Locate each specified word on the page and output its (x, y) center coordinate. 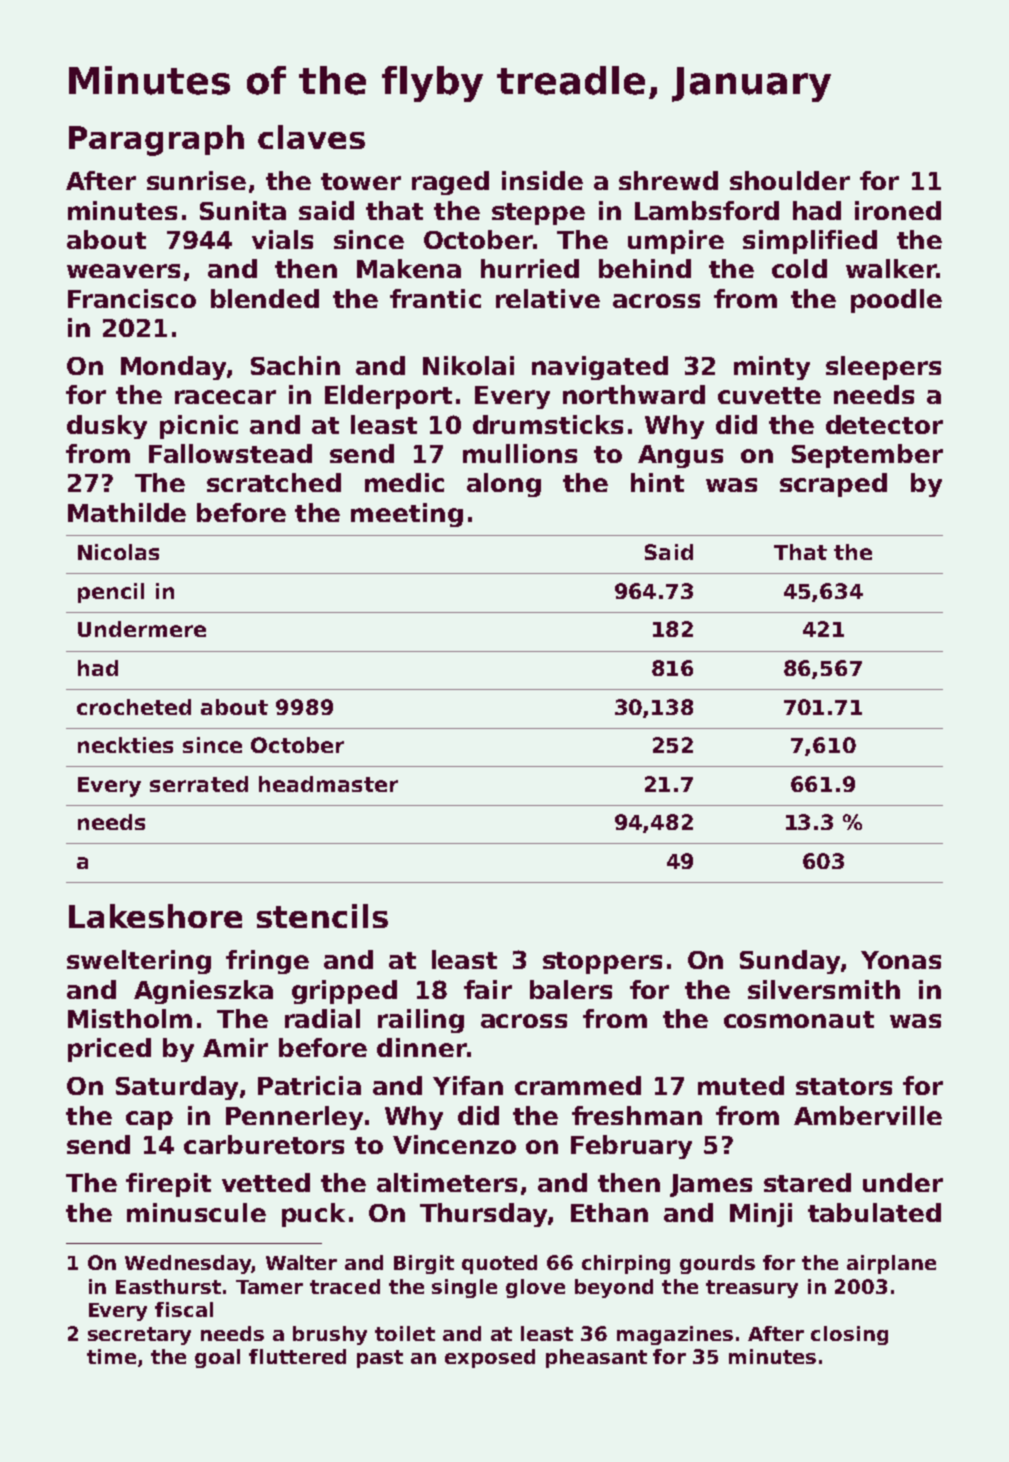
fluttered (297, 1356)
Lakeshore (155, 916)
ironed (898, 210)
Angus (680, 456)
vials (282, 239)
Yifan (468, 1085)
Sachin (295, 365)
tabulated (874, 1212)
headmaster (328, 784)
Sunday (790, 962)
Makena (409, 268)
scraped (833, 485)
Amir (235, 1047)
